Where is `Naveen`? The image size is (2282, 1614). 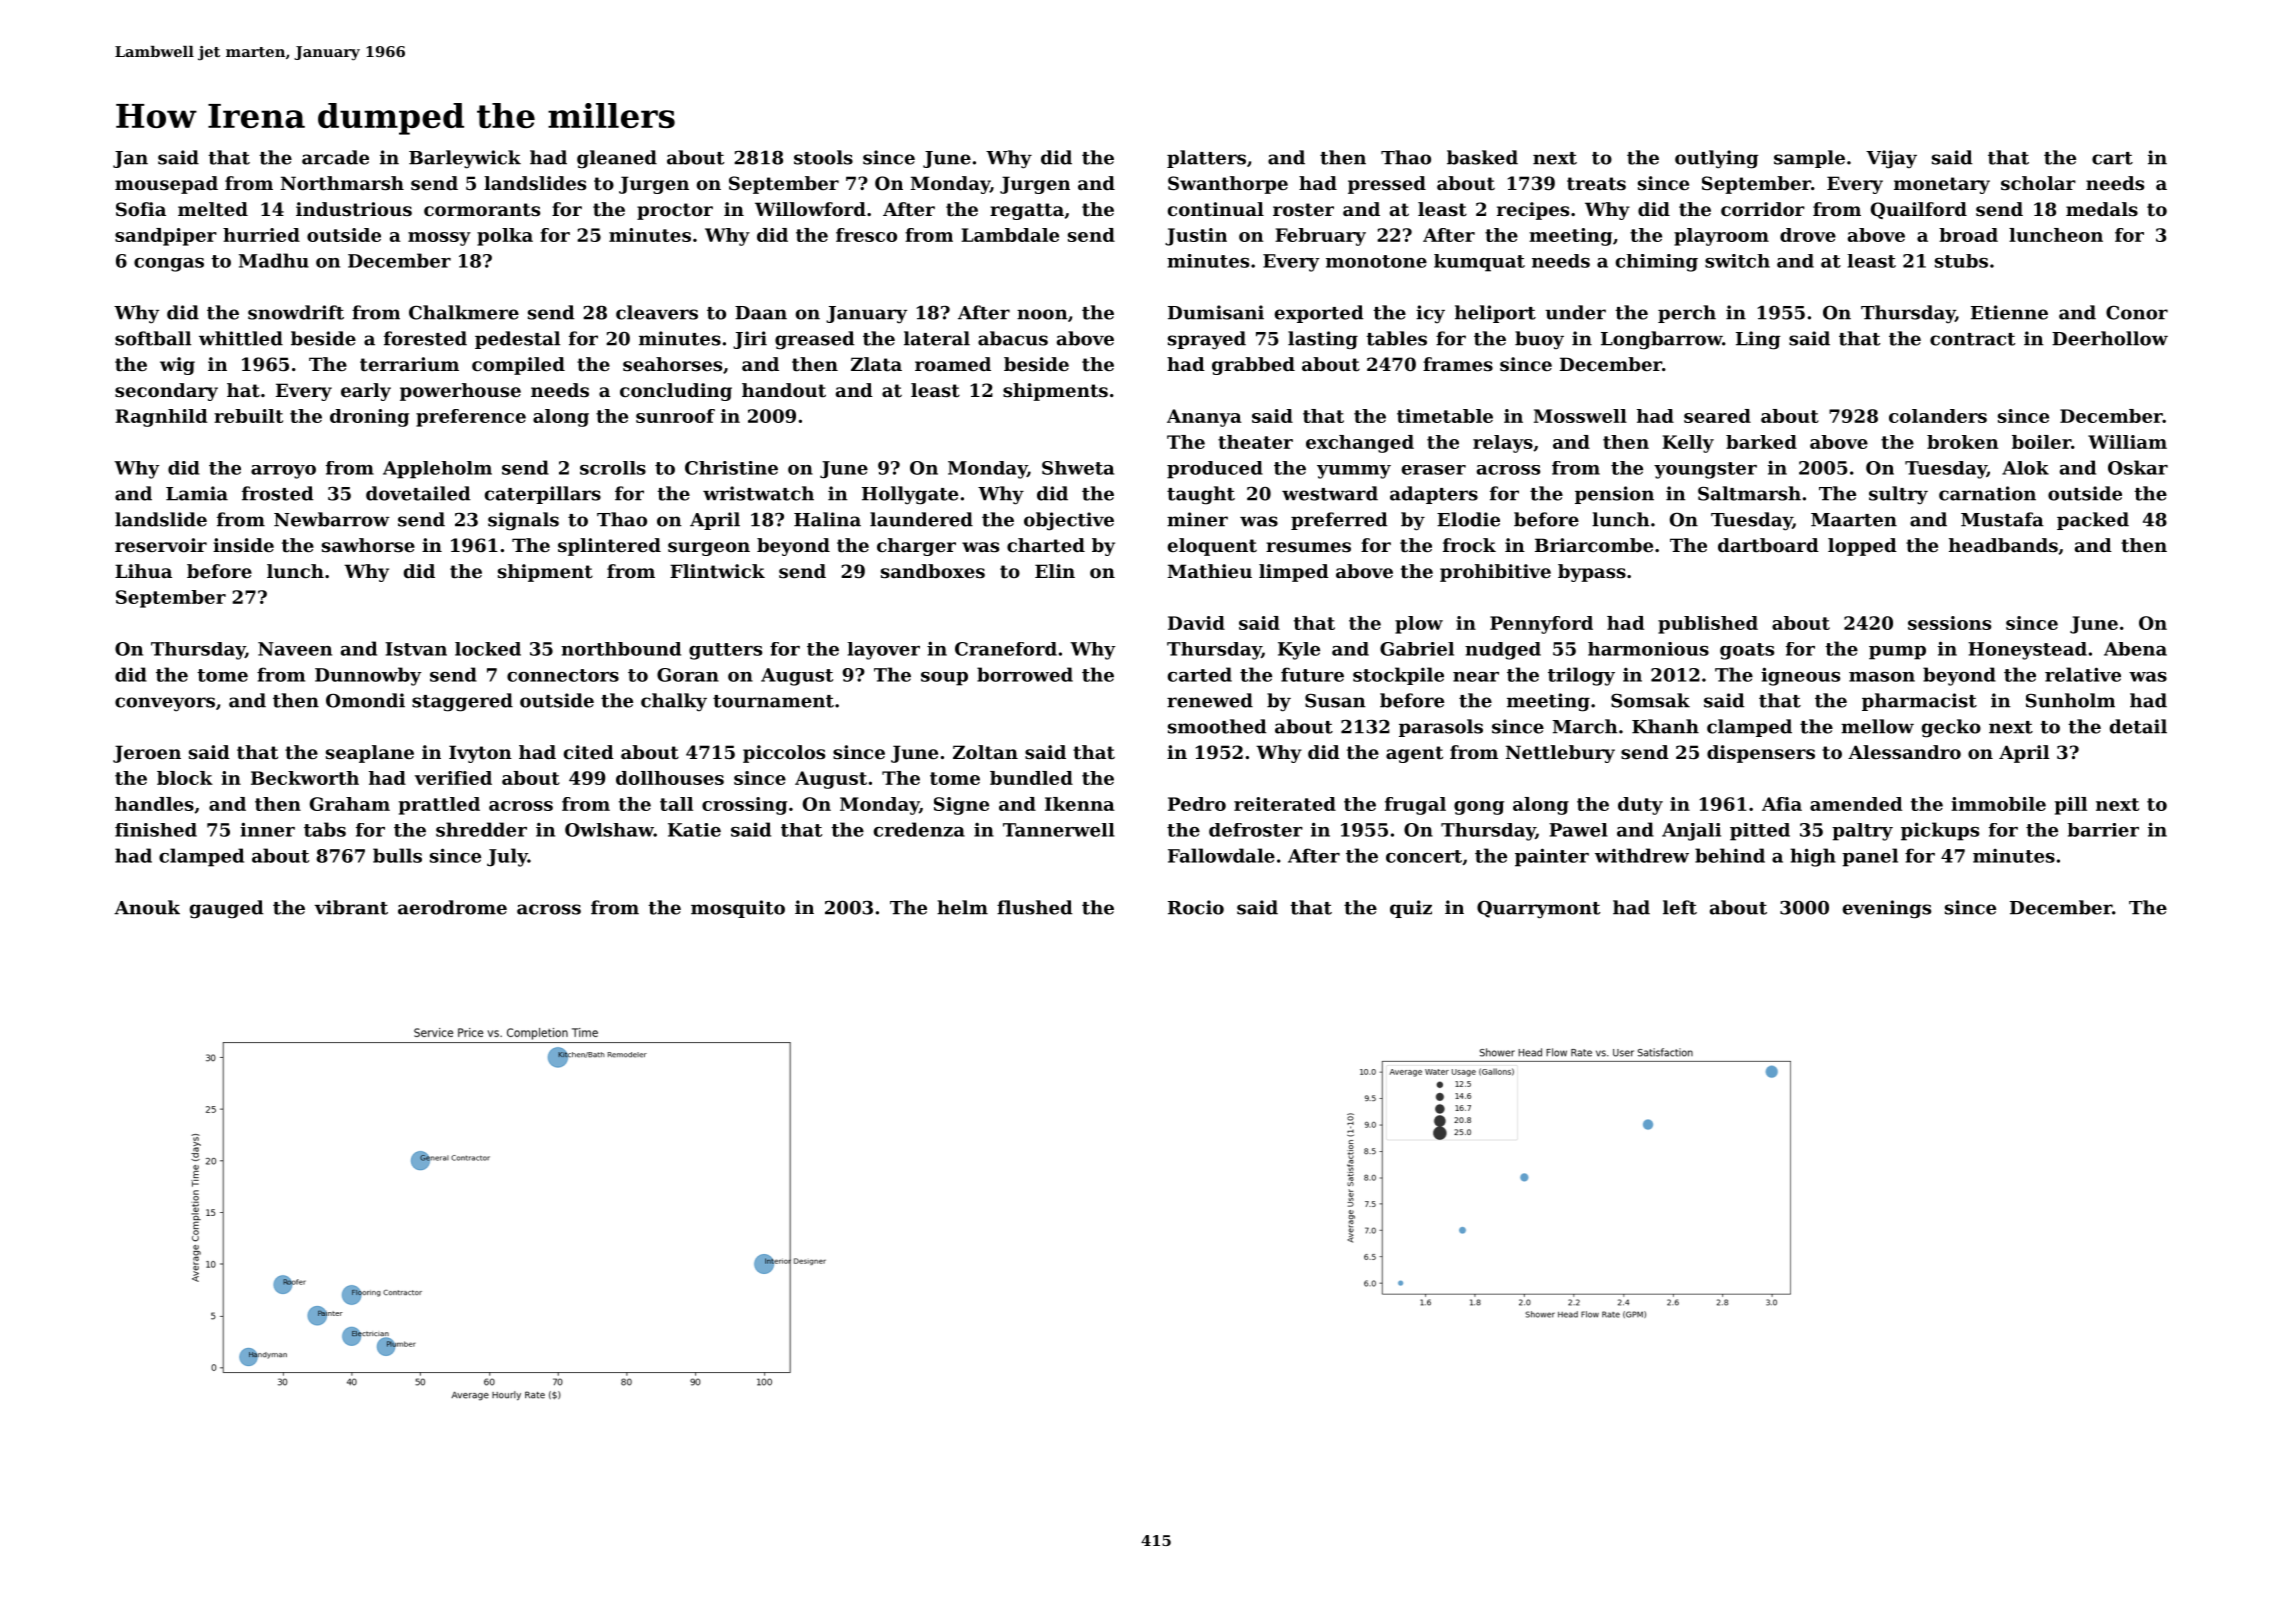 Naveen is located at coordinates (295, 649).
